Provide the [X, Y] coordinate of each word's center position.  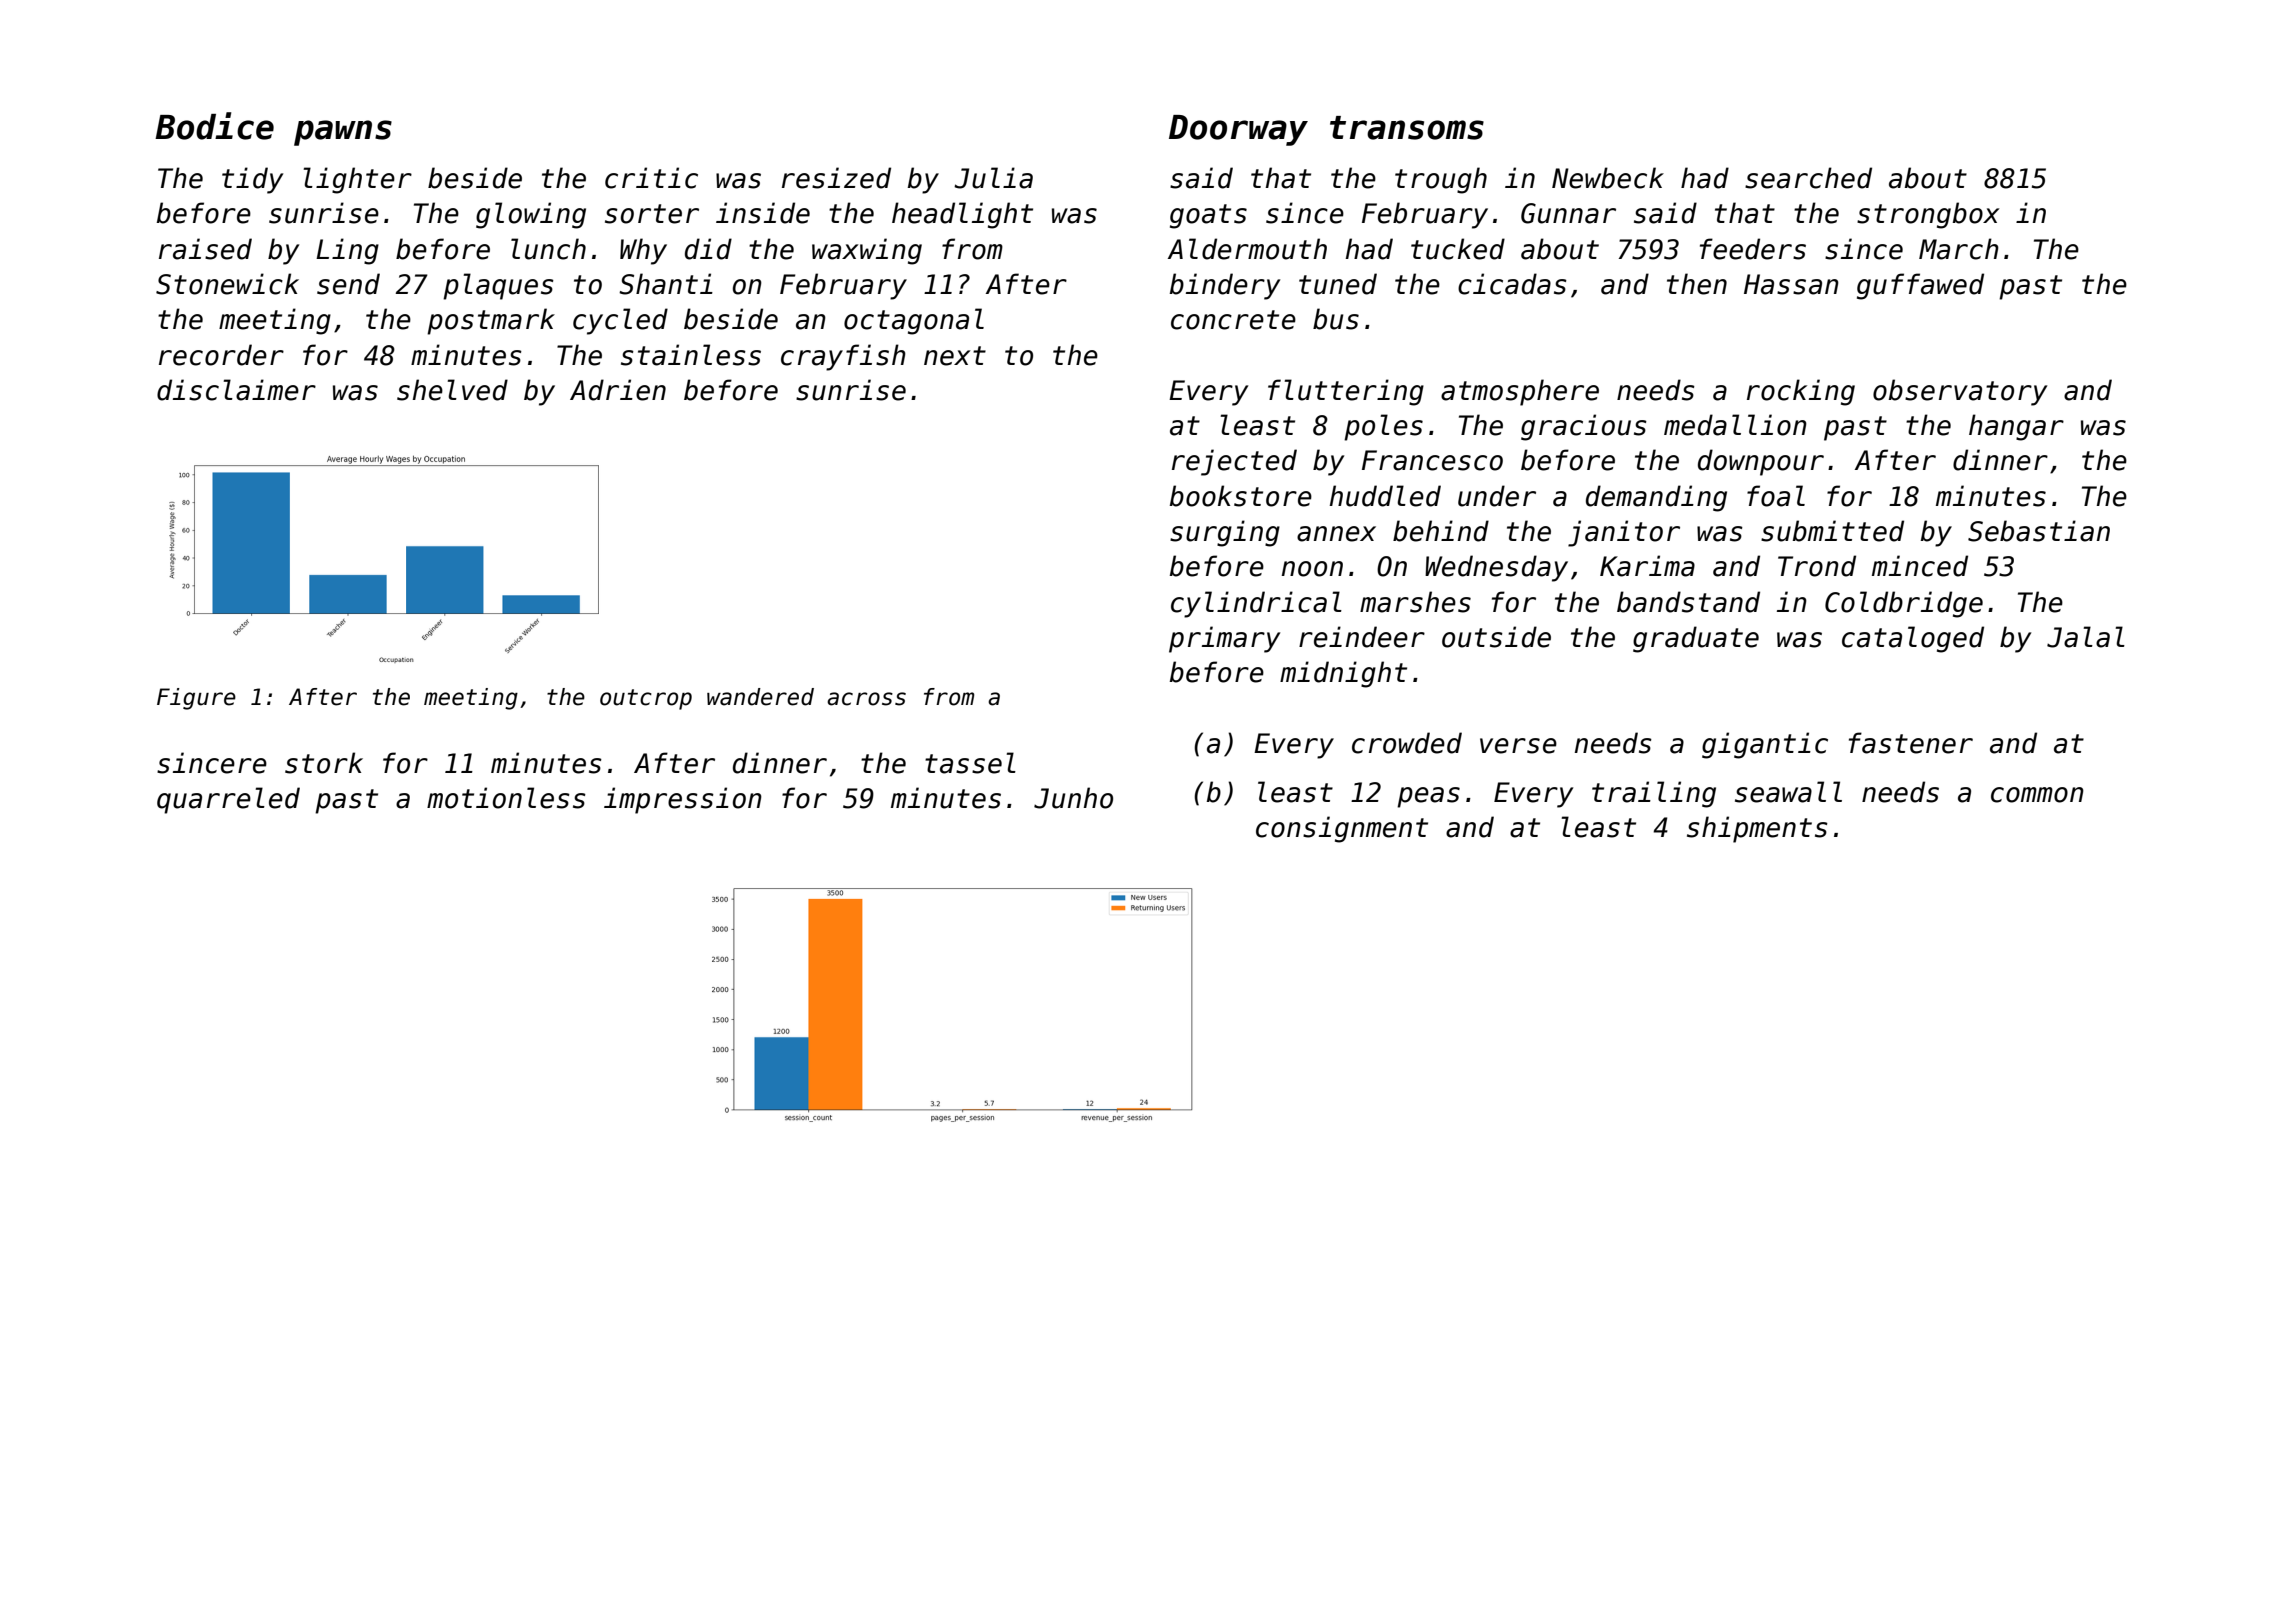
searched [1808, 178]
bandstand [1688, 602]
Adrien [618, 390]
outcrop [646, 699]
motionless [506, 798]
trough [1441, 180]
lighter [358, 180]
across [866, 699]
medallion [1735, 425]
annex [1336, 534]
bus [1336, 319]
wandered [760, 697]
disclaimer [236, 390]
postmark [491, 321]
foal [1776, 496]
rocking [1801, 392]
